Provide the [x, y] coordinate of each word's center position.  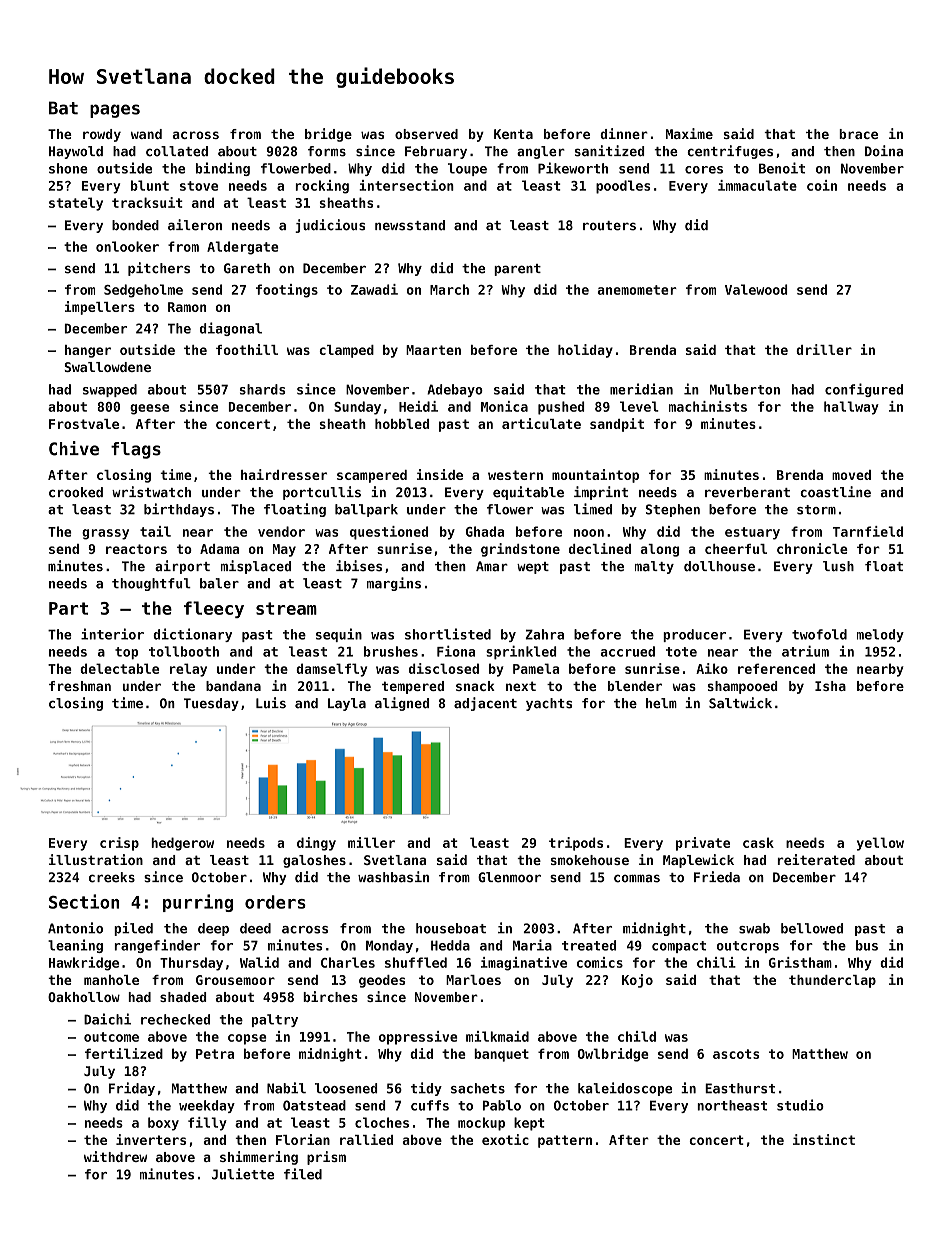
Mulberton [745, 389]
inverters [151, 1139]
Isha [830, 686]
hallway [851, 408]
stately [76, 204]
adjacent [485, 704]
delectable [119, 668]
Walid [259, 962]
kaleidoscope [625, 1089]
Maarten [433, 350]
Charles [348, 962]
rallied [366, 1139]
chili [716, 962]
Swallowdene [107, 367]
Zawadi [374, 289]
